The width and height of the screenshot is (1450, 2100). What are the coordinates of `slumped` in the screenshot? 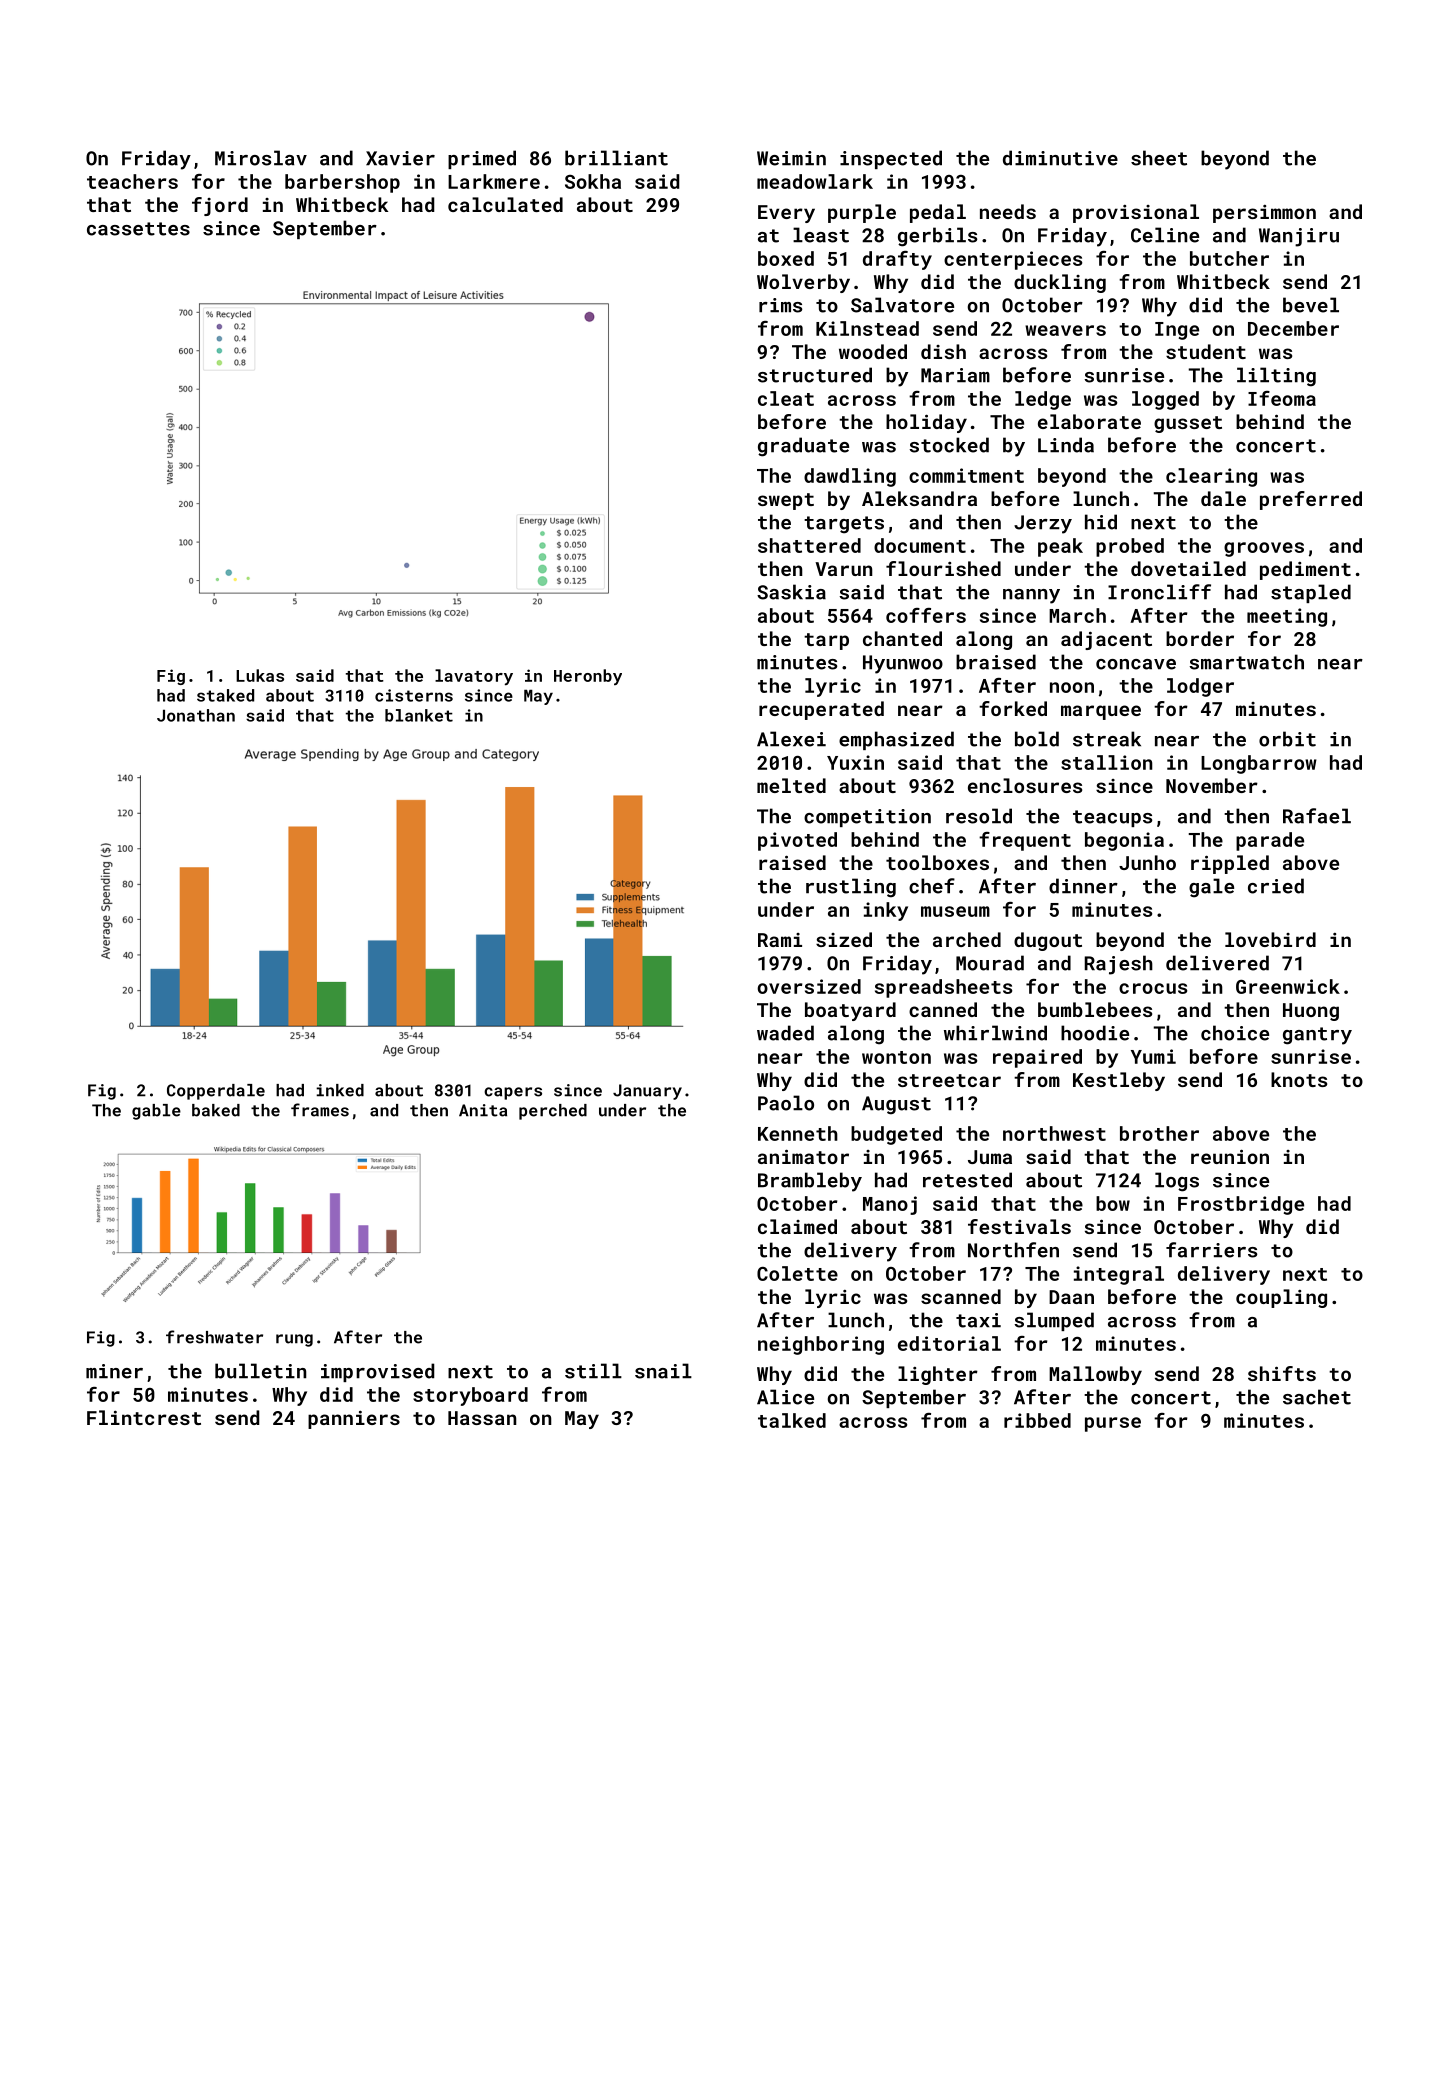 It's located at (1054, 1321).
